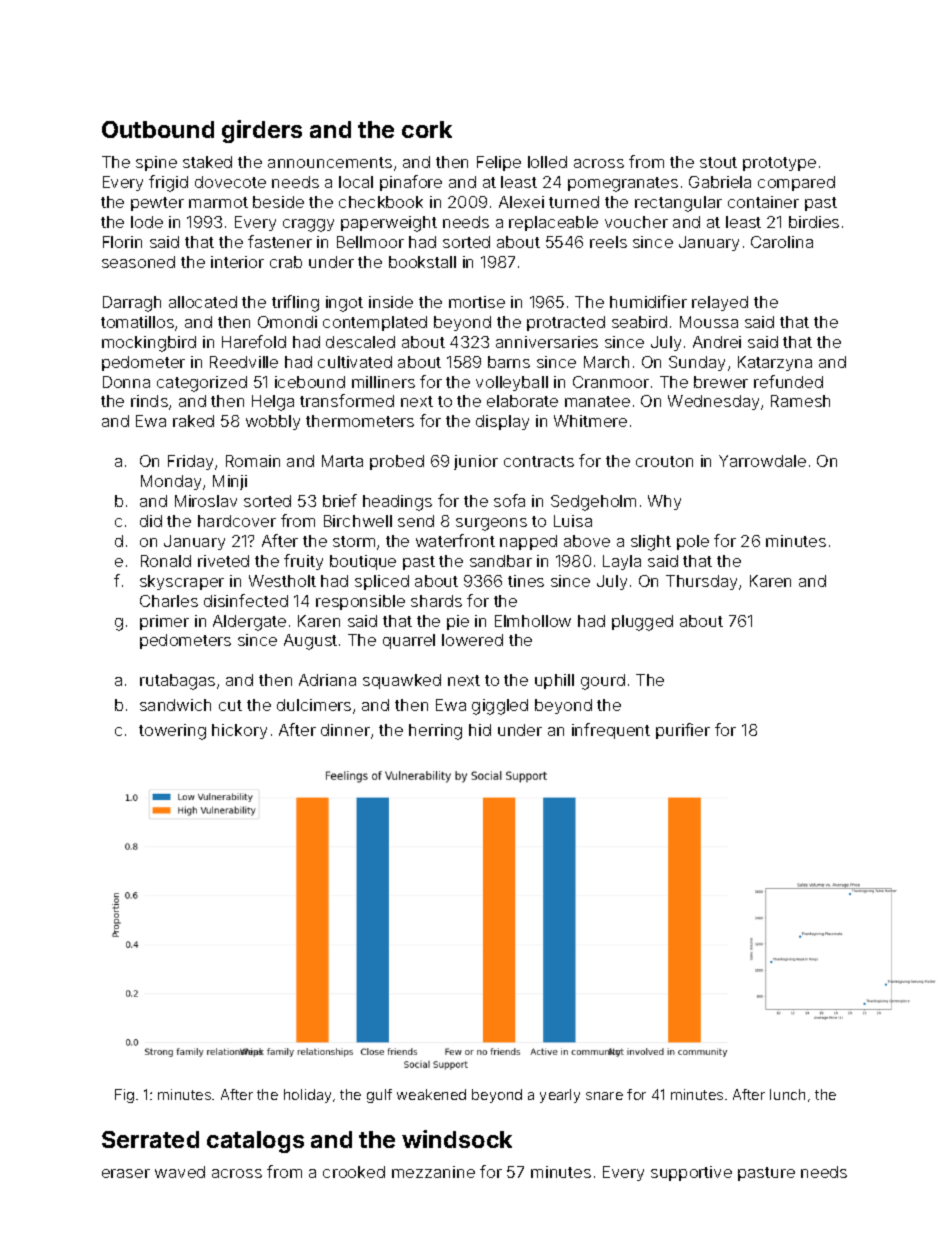 The height and width of the image is (1233, 952). What do you see at coordinates (255, 1142) in the image?
I see `catalogs` at bounding box center [255, 1142].
